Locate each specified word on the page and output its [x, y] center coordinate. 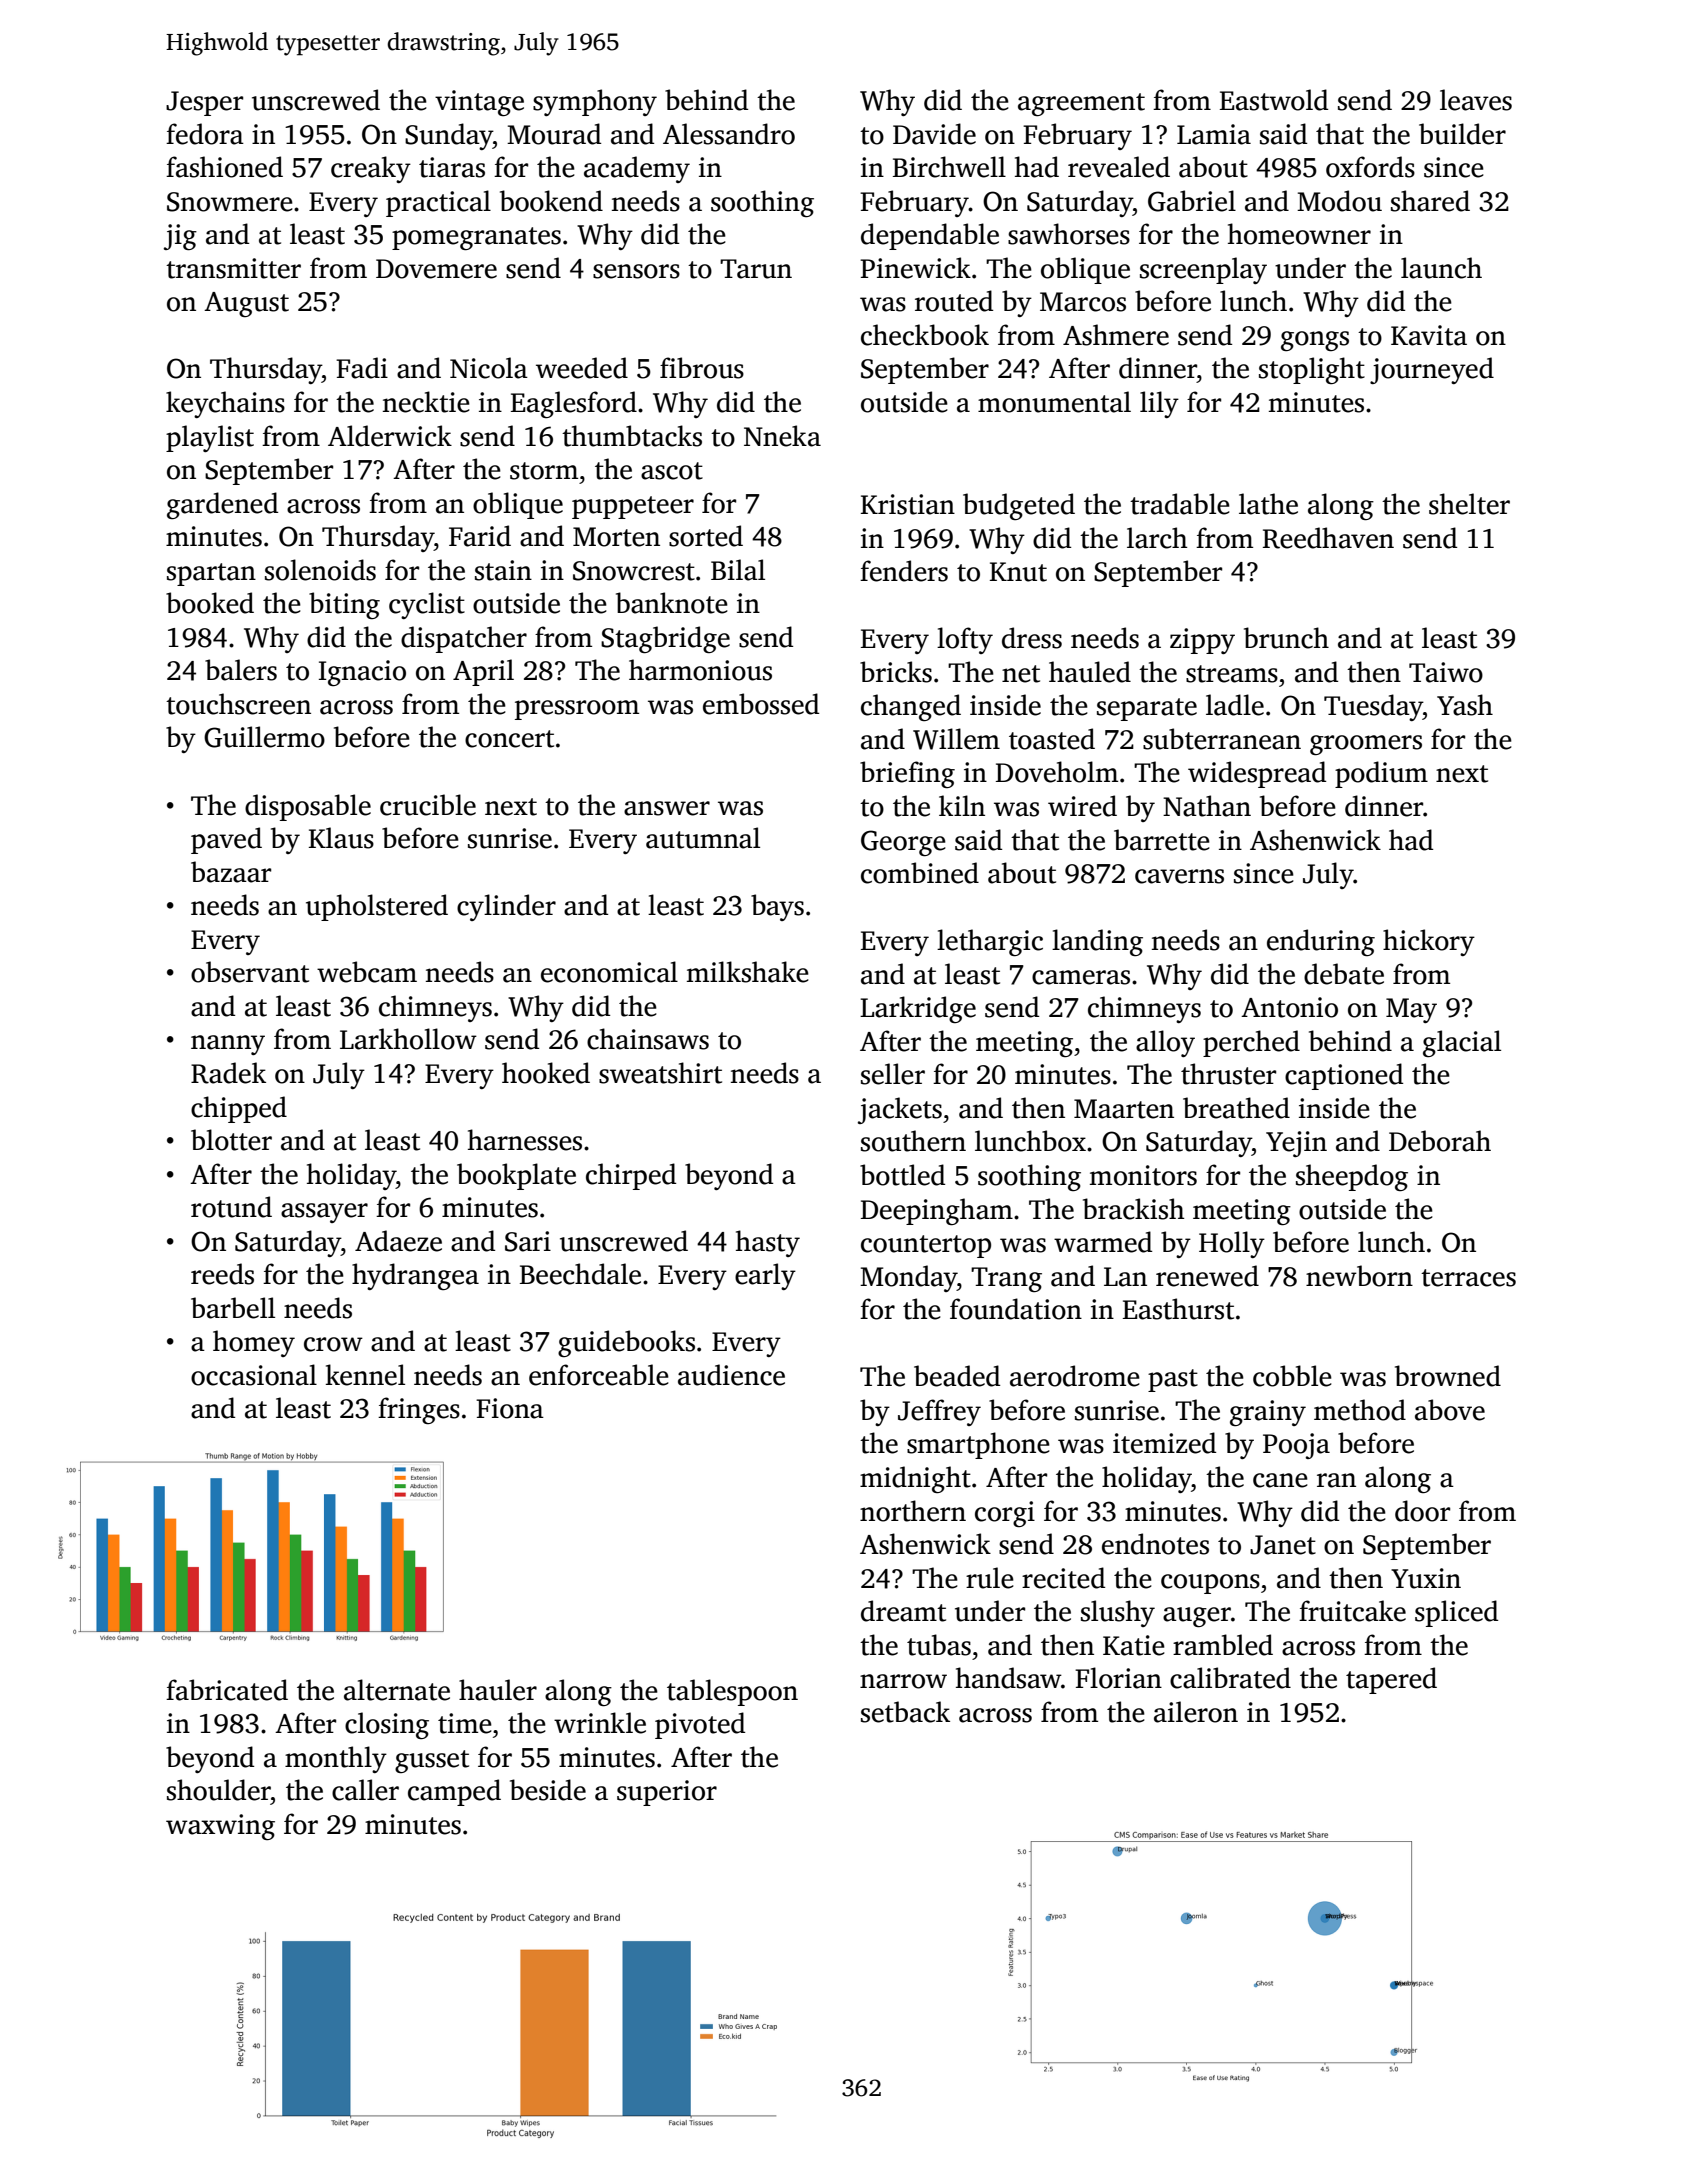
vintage [479, 103]
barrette [1162, 840]
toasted [1052, 739]
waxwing [220, 1827]
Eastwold [1274, 100]
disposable [308, 807]
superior [667, 1793]
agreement [1081, 104]
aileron [1196, 1712]
